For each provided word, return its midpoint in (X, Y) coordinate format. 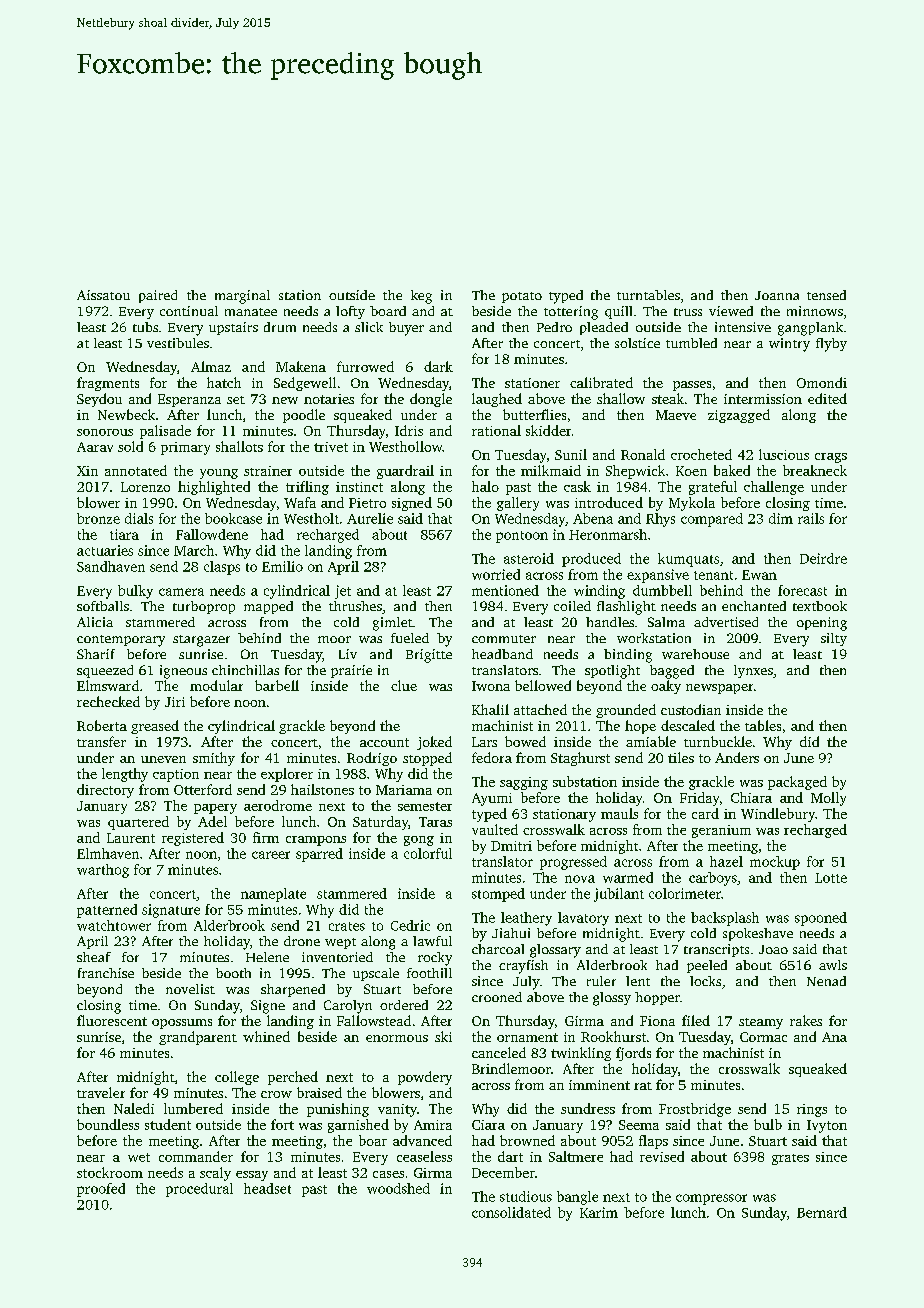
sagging (524, 783)
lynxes (753, 671)
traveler (101, 1092)
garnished (358, 1126)
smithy (214, 759)
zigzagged (739, 416)
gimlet (393, 624)
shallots (239, 446)
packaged (797, 783)
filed (696, 1020)
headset (267, 1188)
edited (827, 398)
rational (496, 430)
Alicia (95, 622)
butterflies (534, 414)
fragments (108, 384)
